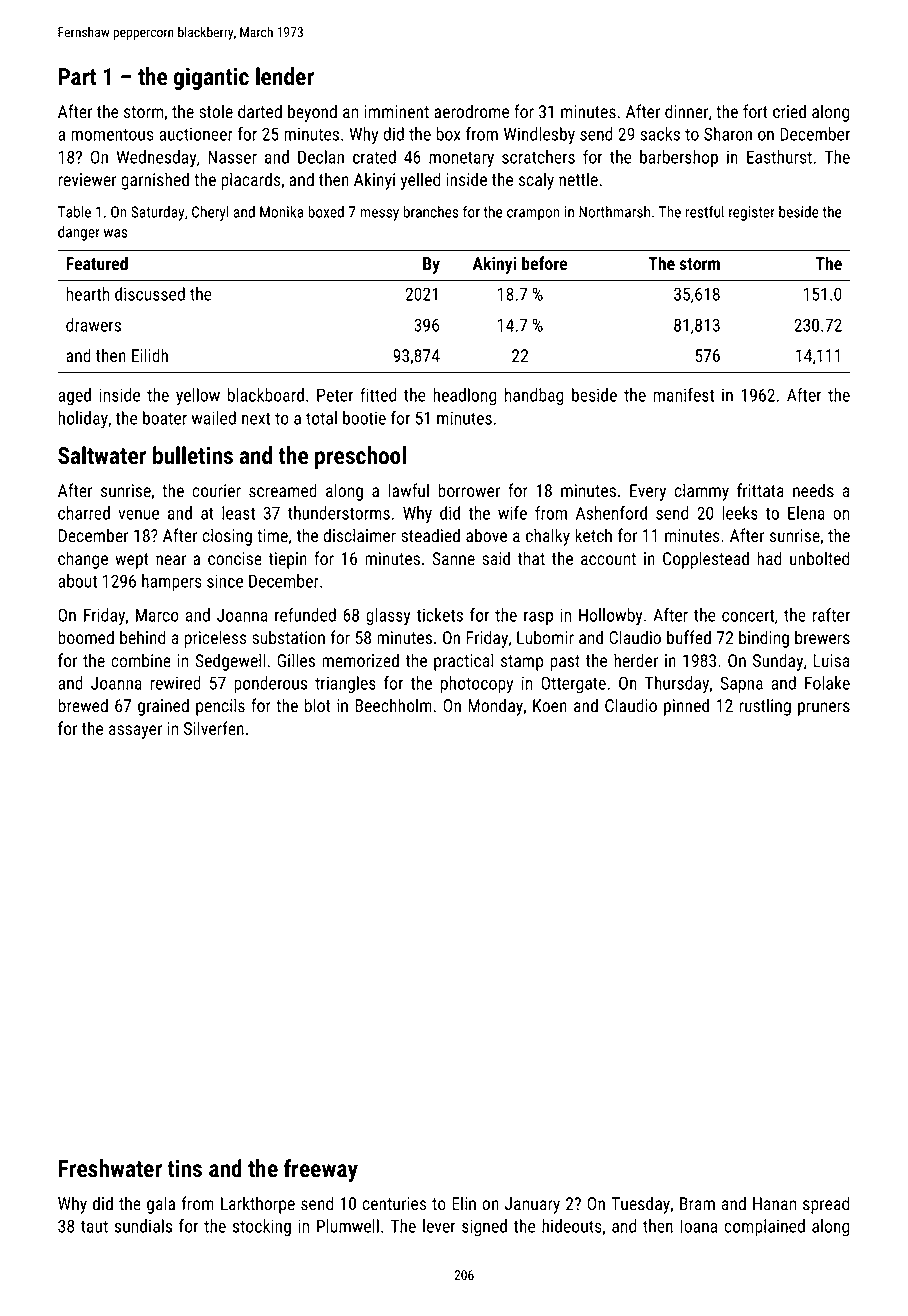 The height and width of the page is (1316, 908). What do you see at coordinates (789, 111) in the page?
I see `cried` at bounding box center [789, 111].
